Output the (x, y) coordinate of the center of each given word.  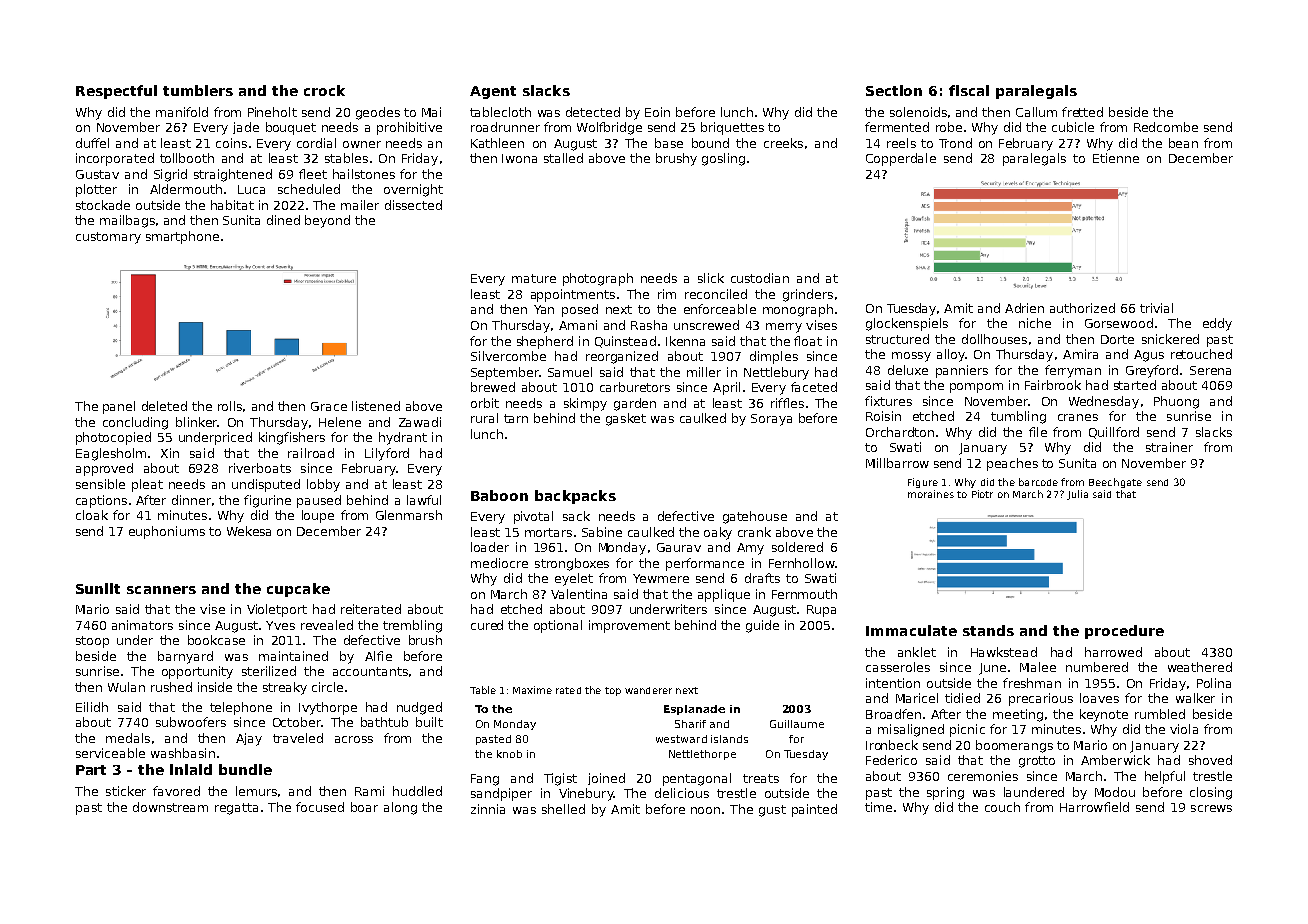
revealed (327, 625)
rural (484, 418)
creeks (783, 143)
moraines (931, 494)
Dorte (1117, 339)
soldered (797, 547)
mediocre (499, 563)
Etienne (1116, 158)
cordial (316, 143)
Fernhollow (802, 563)
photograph (598, 279)
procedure (1124, 632)
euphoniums (167, 532)
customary (108, 238)
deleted (164, 406)
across (354, 739)
